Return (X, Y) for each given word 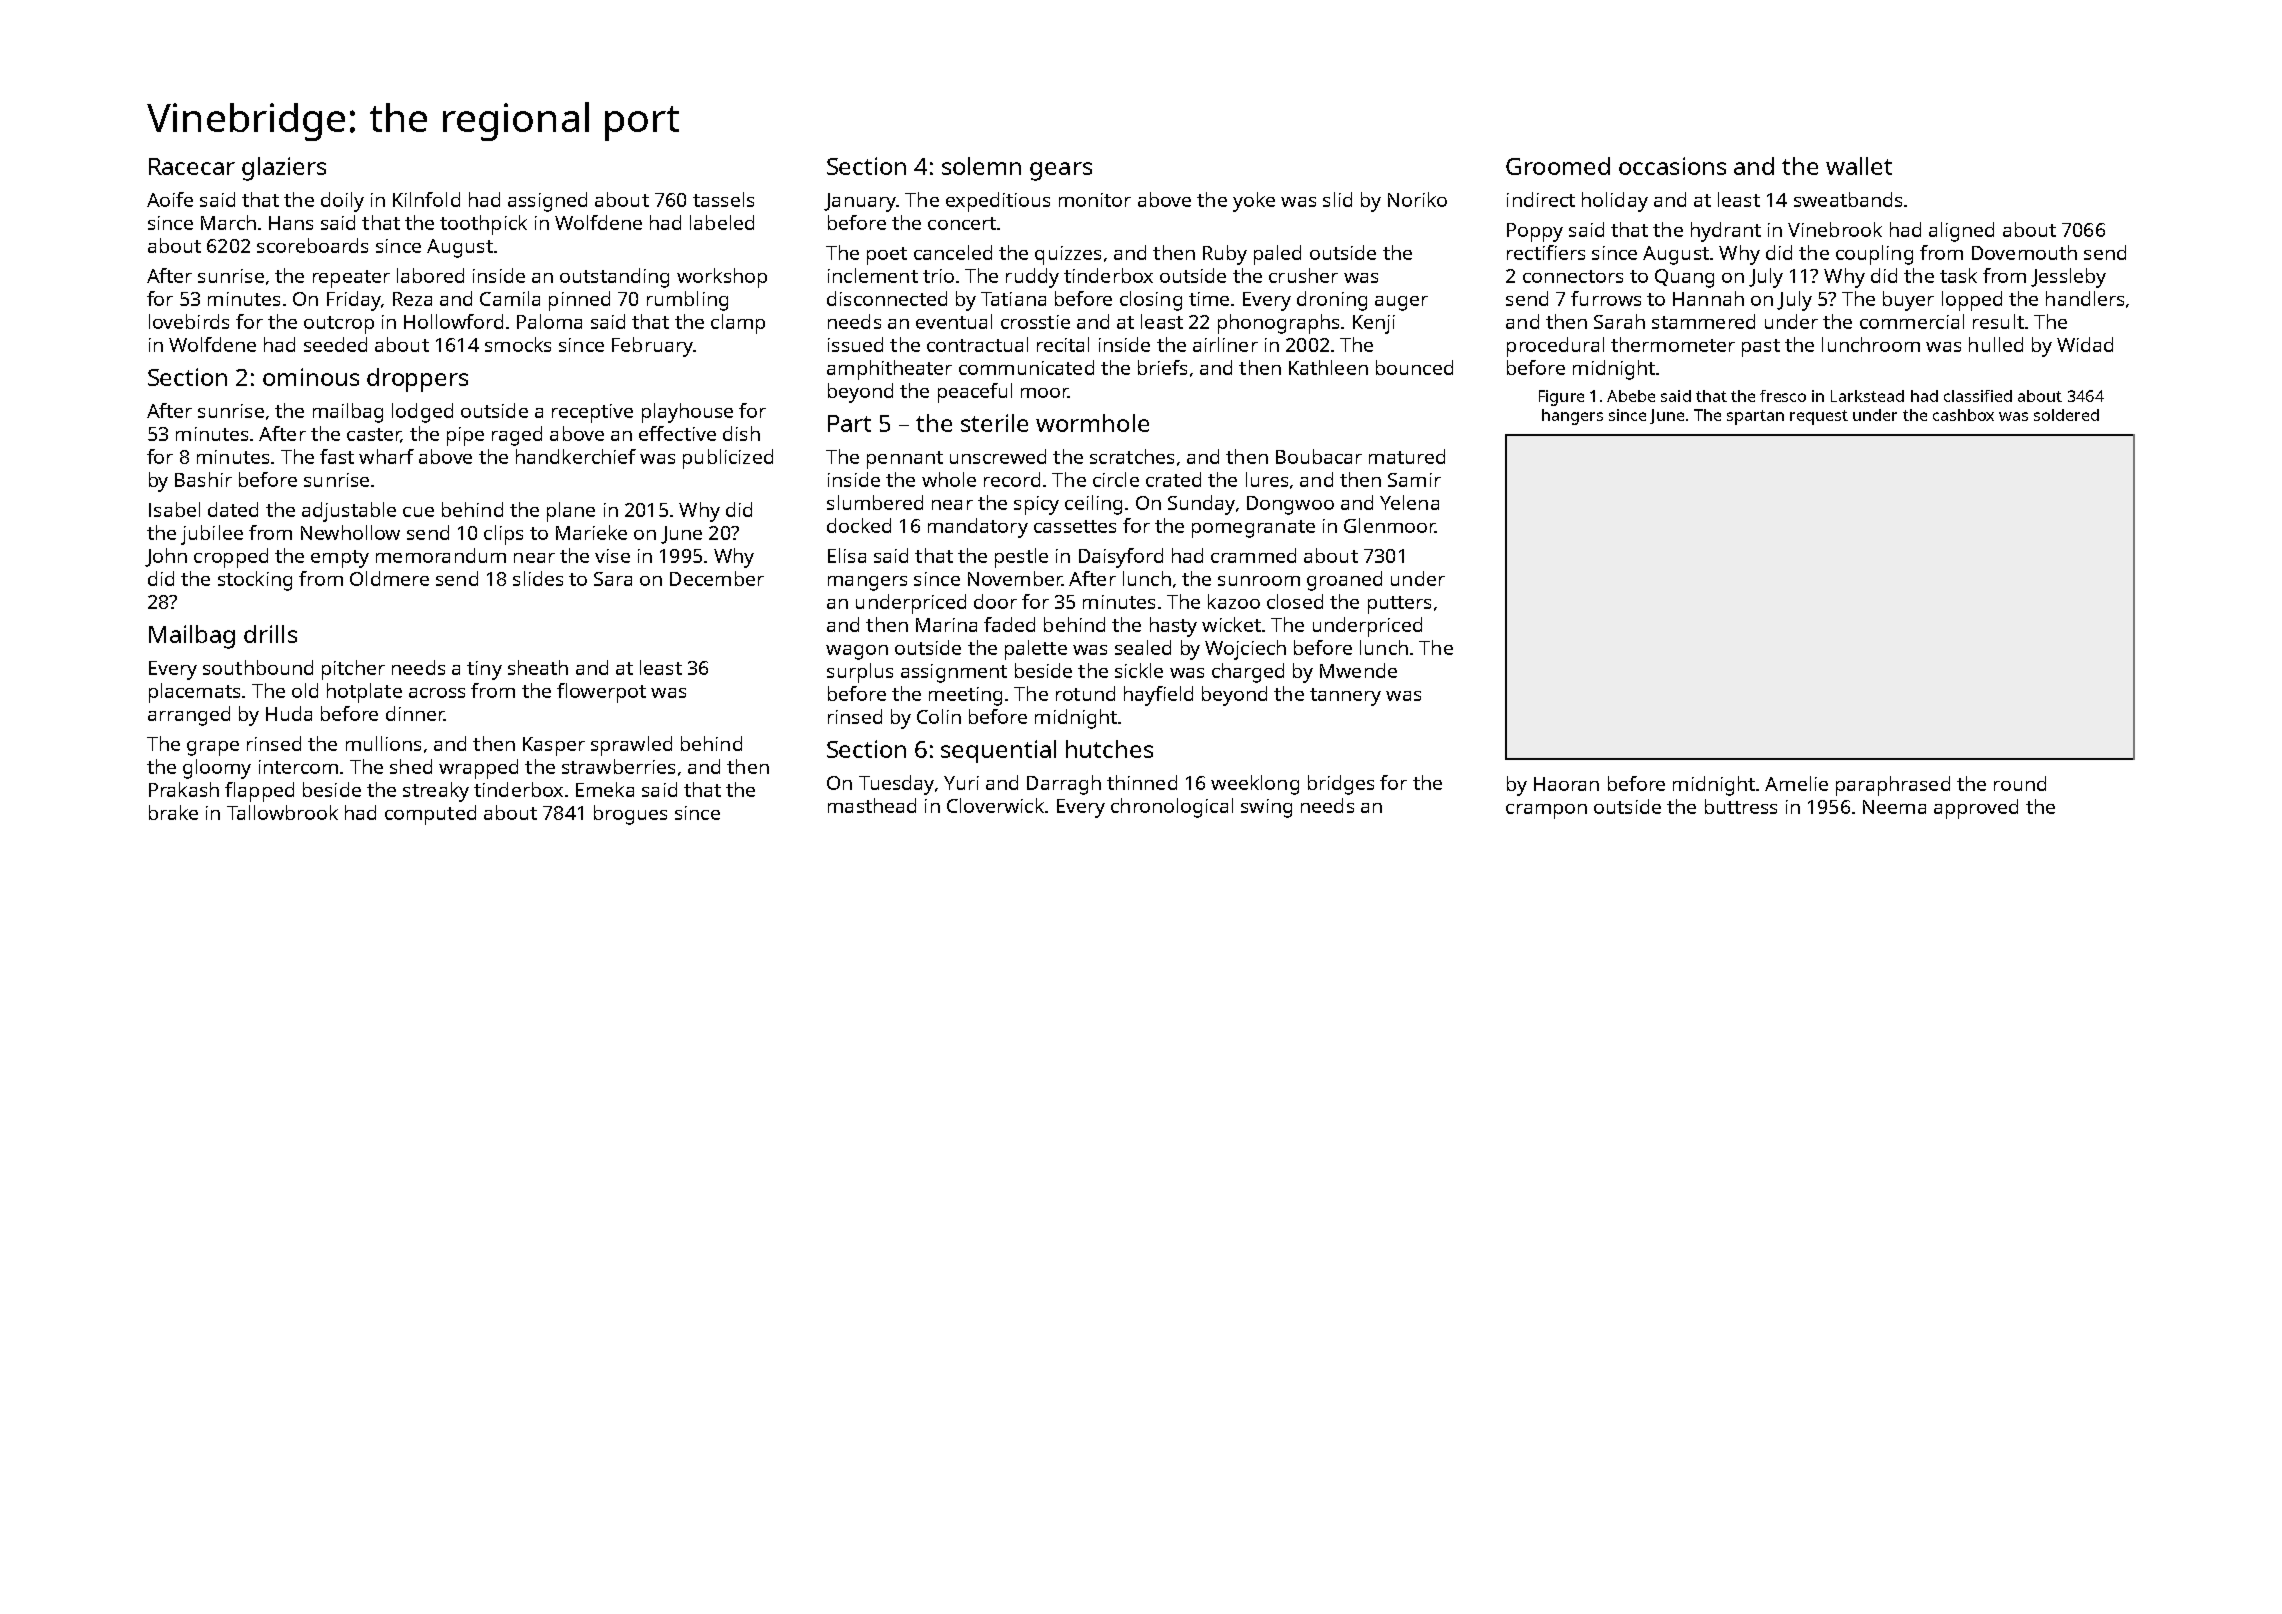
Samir (1414, 480)
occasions (1672, 166)
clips (503, 535)
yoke (1254, 202)
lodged (422, 413)
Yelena (1409, 502)
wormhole (1092, 423)
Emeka (605, 789)
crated (1173, 479)
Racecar (192, 166)
